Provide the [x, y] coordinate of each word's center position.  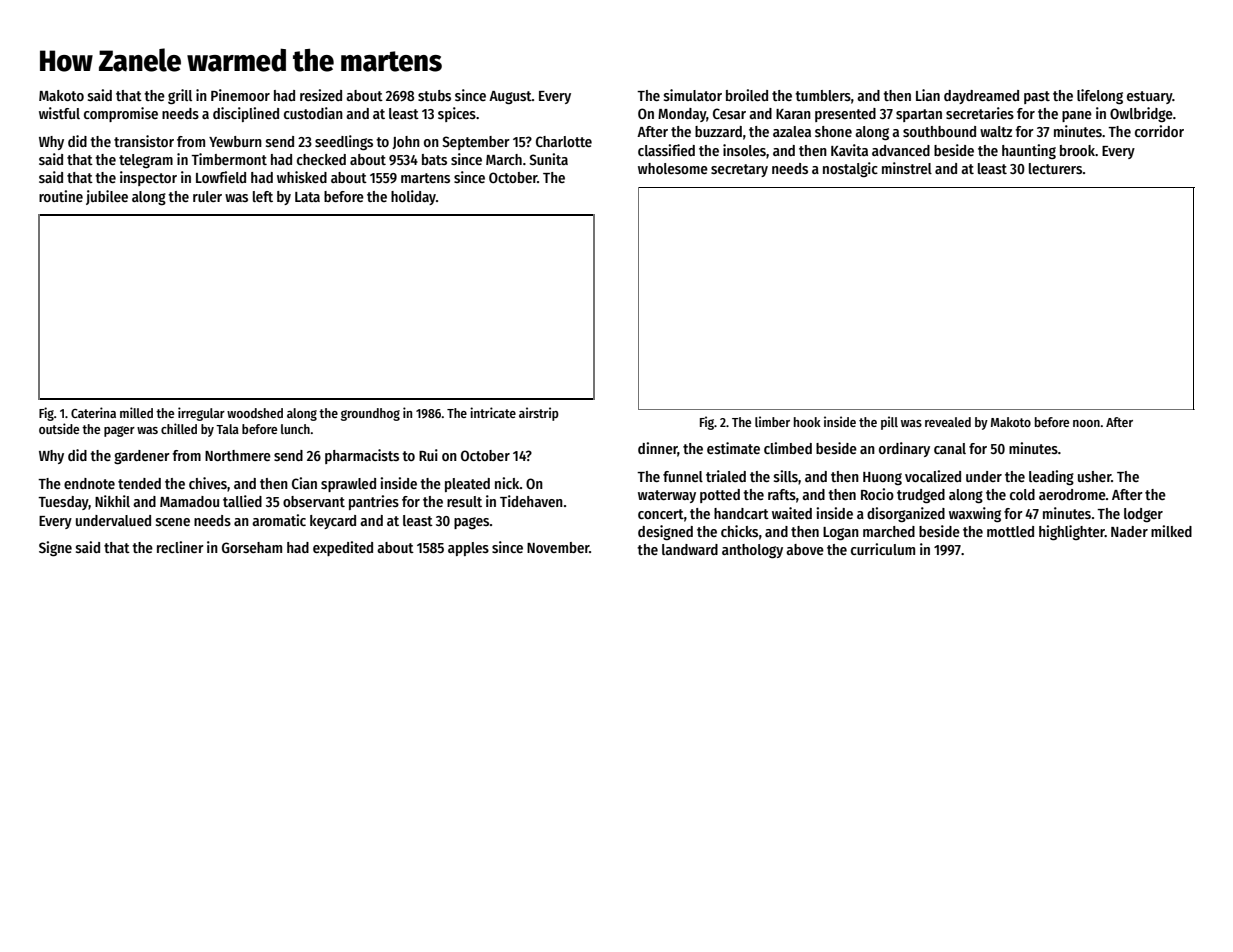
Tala [227, 429]
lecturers [1055, 168]
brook [1077, 150]
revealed [948, 422]
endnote [89, 483]
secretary [739, 170]
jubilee [107, 197]
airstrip [539, 414]
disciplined [246, 114]
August [510, 97]
